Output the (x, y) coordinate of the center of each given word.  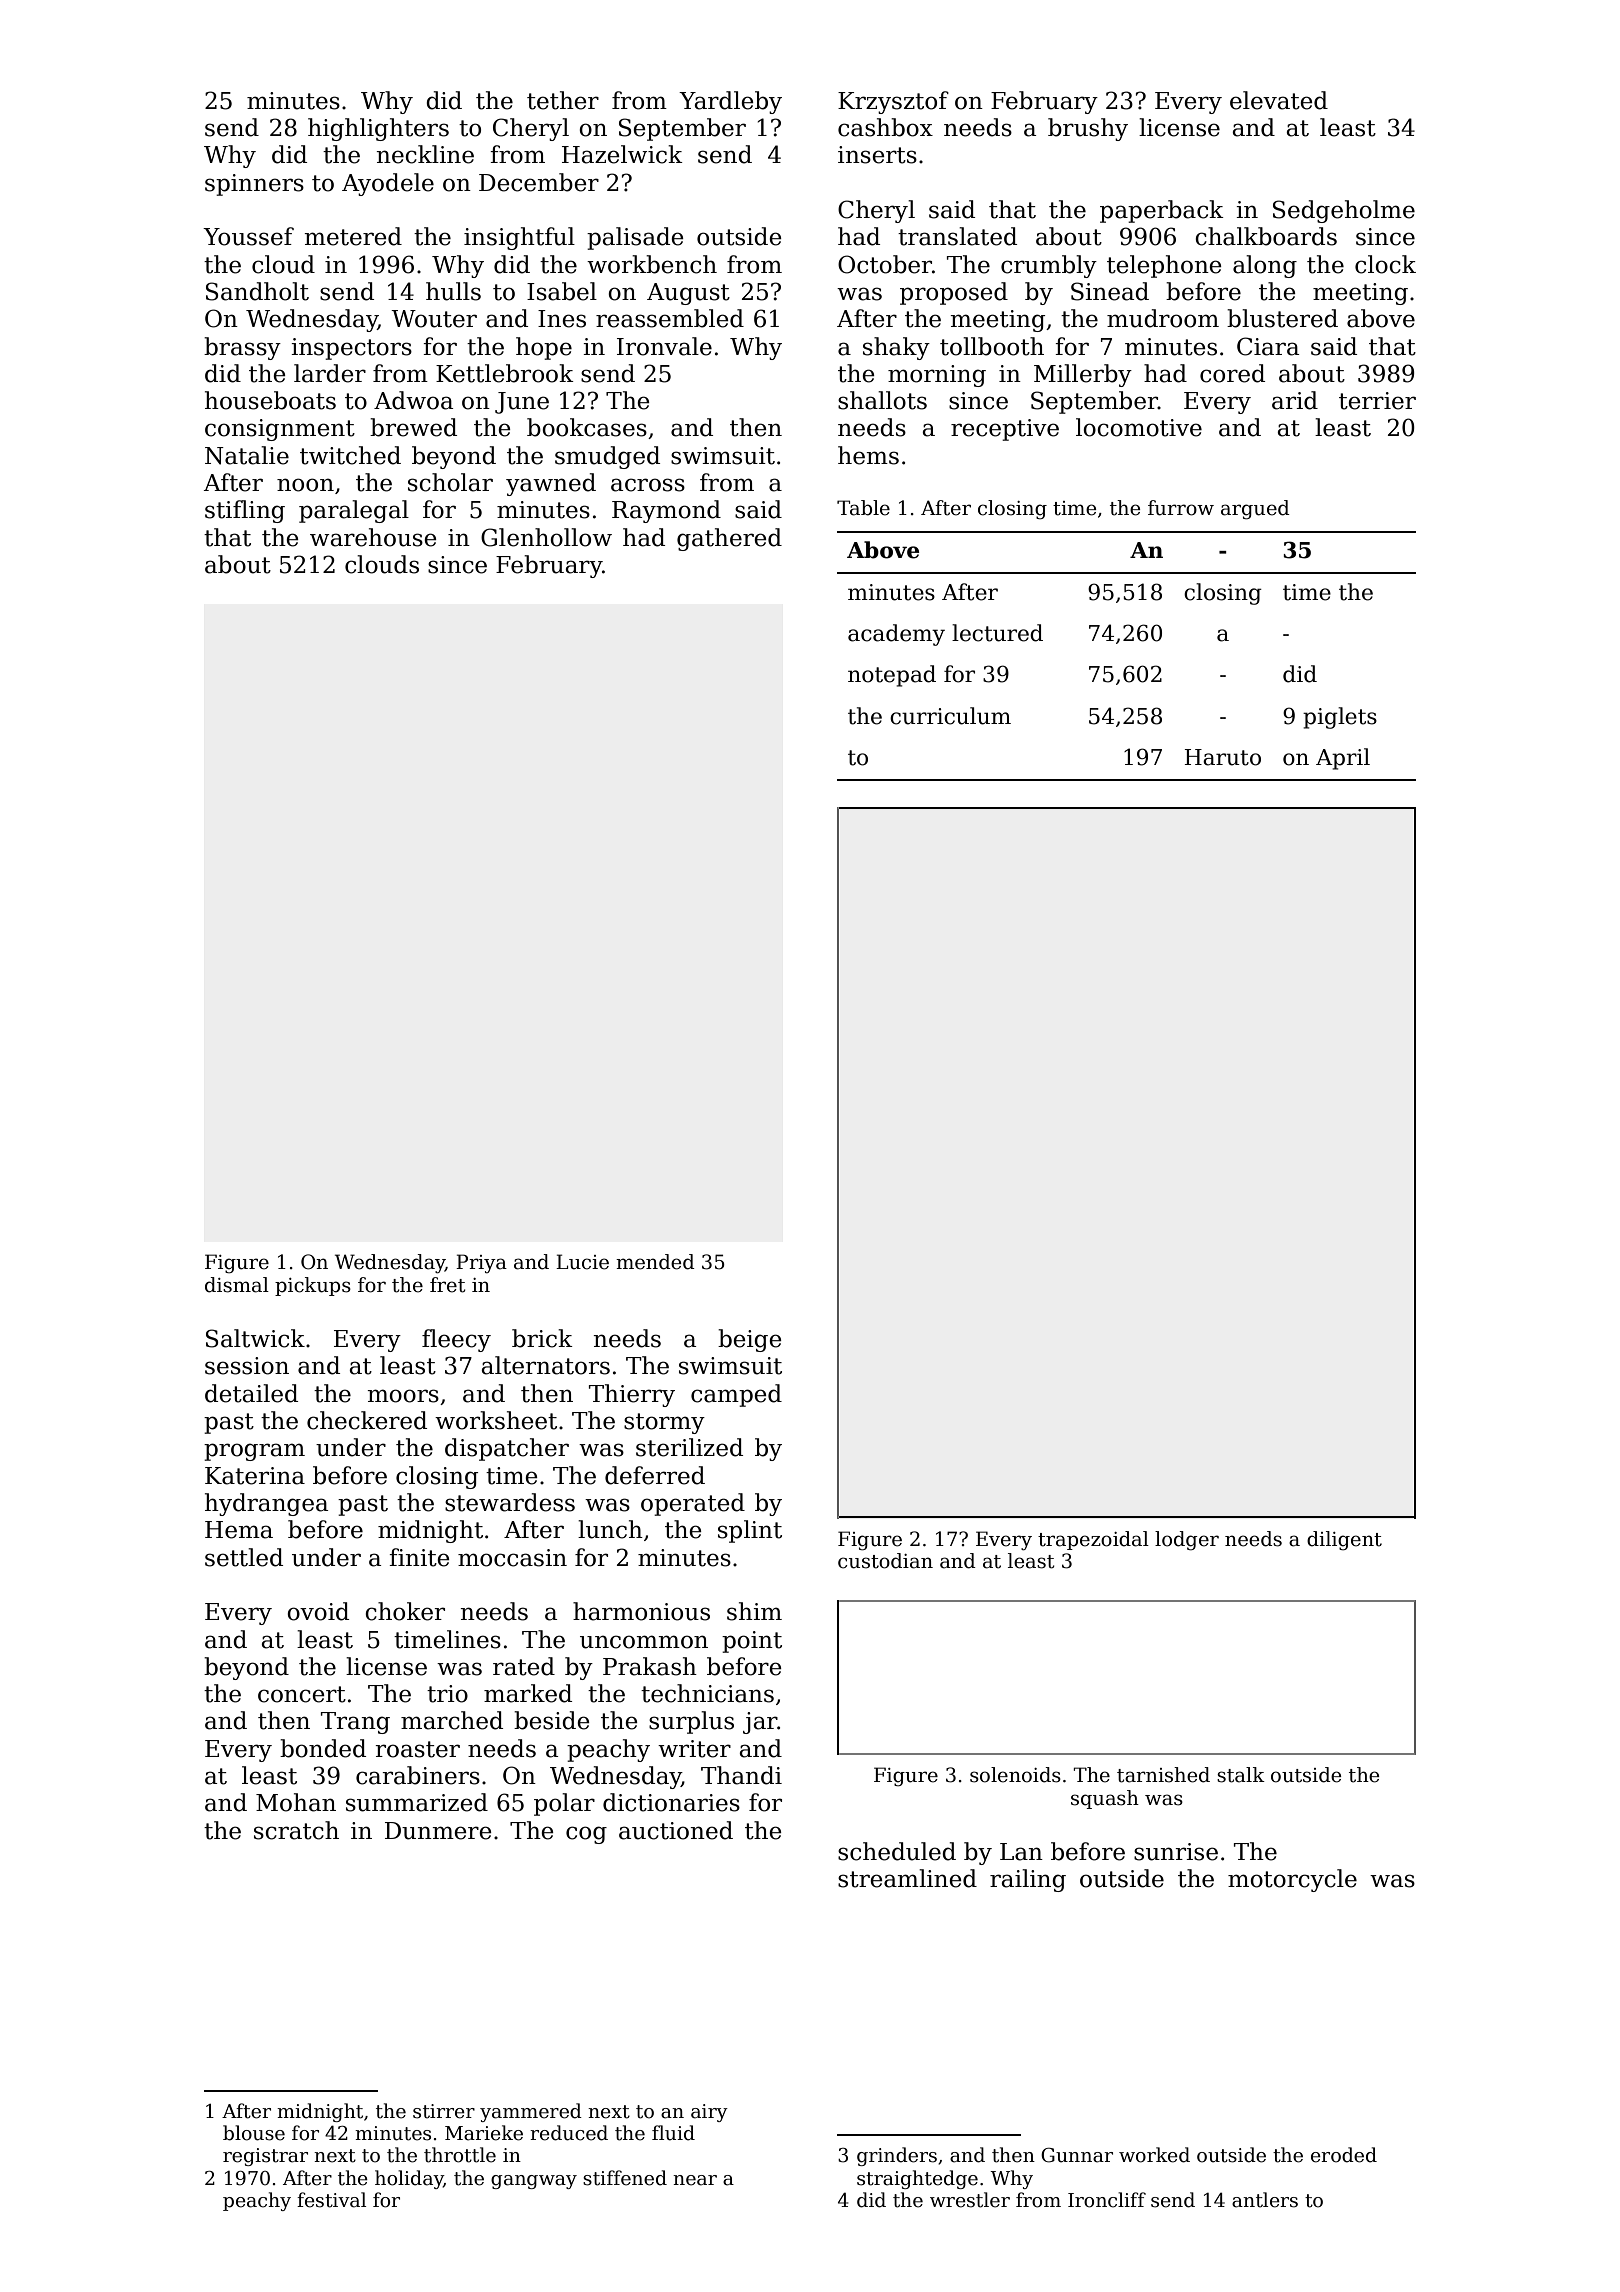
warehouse (373, 537)
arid (1295, 400)
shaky (896, 348)
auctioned (676, 1830)
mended (655, 1262)
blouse (254, 2133)
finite (419, 1557)
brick (542, 1338)
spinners (254, 185)
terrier (1377, 401)
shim (754, 1611)
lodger (1187, 1541)
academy (896, 635)
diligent (1344, 1541)
